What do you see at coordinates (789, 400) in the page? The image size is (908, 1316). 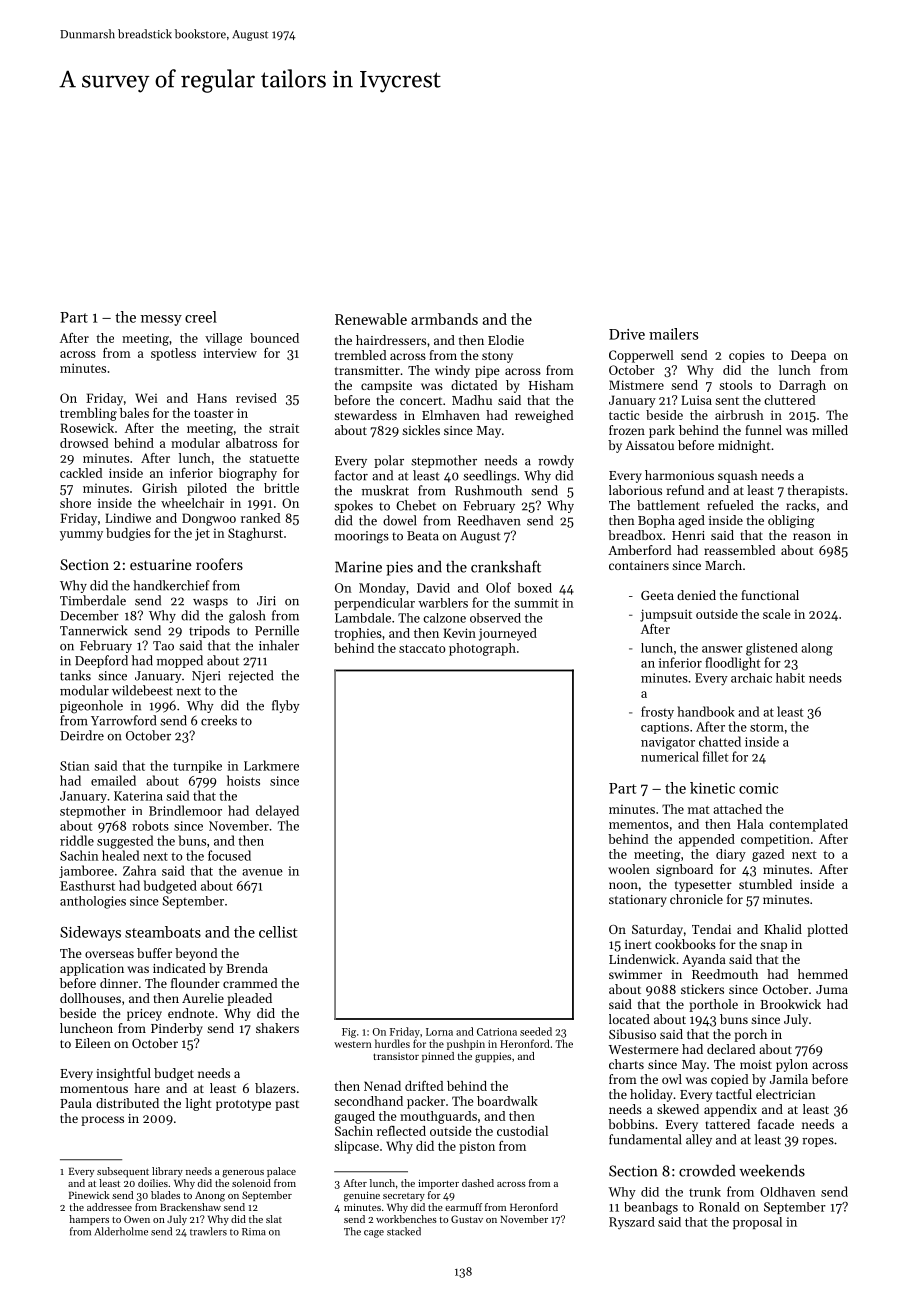 I see `cluttered` at bounding box center [789, 400].
